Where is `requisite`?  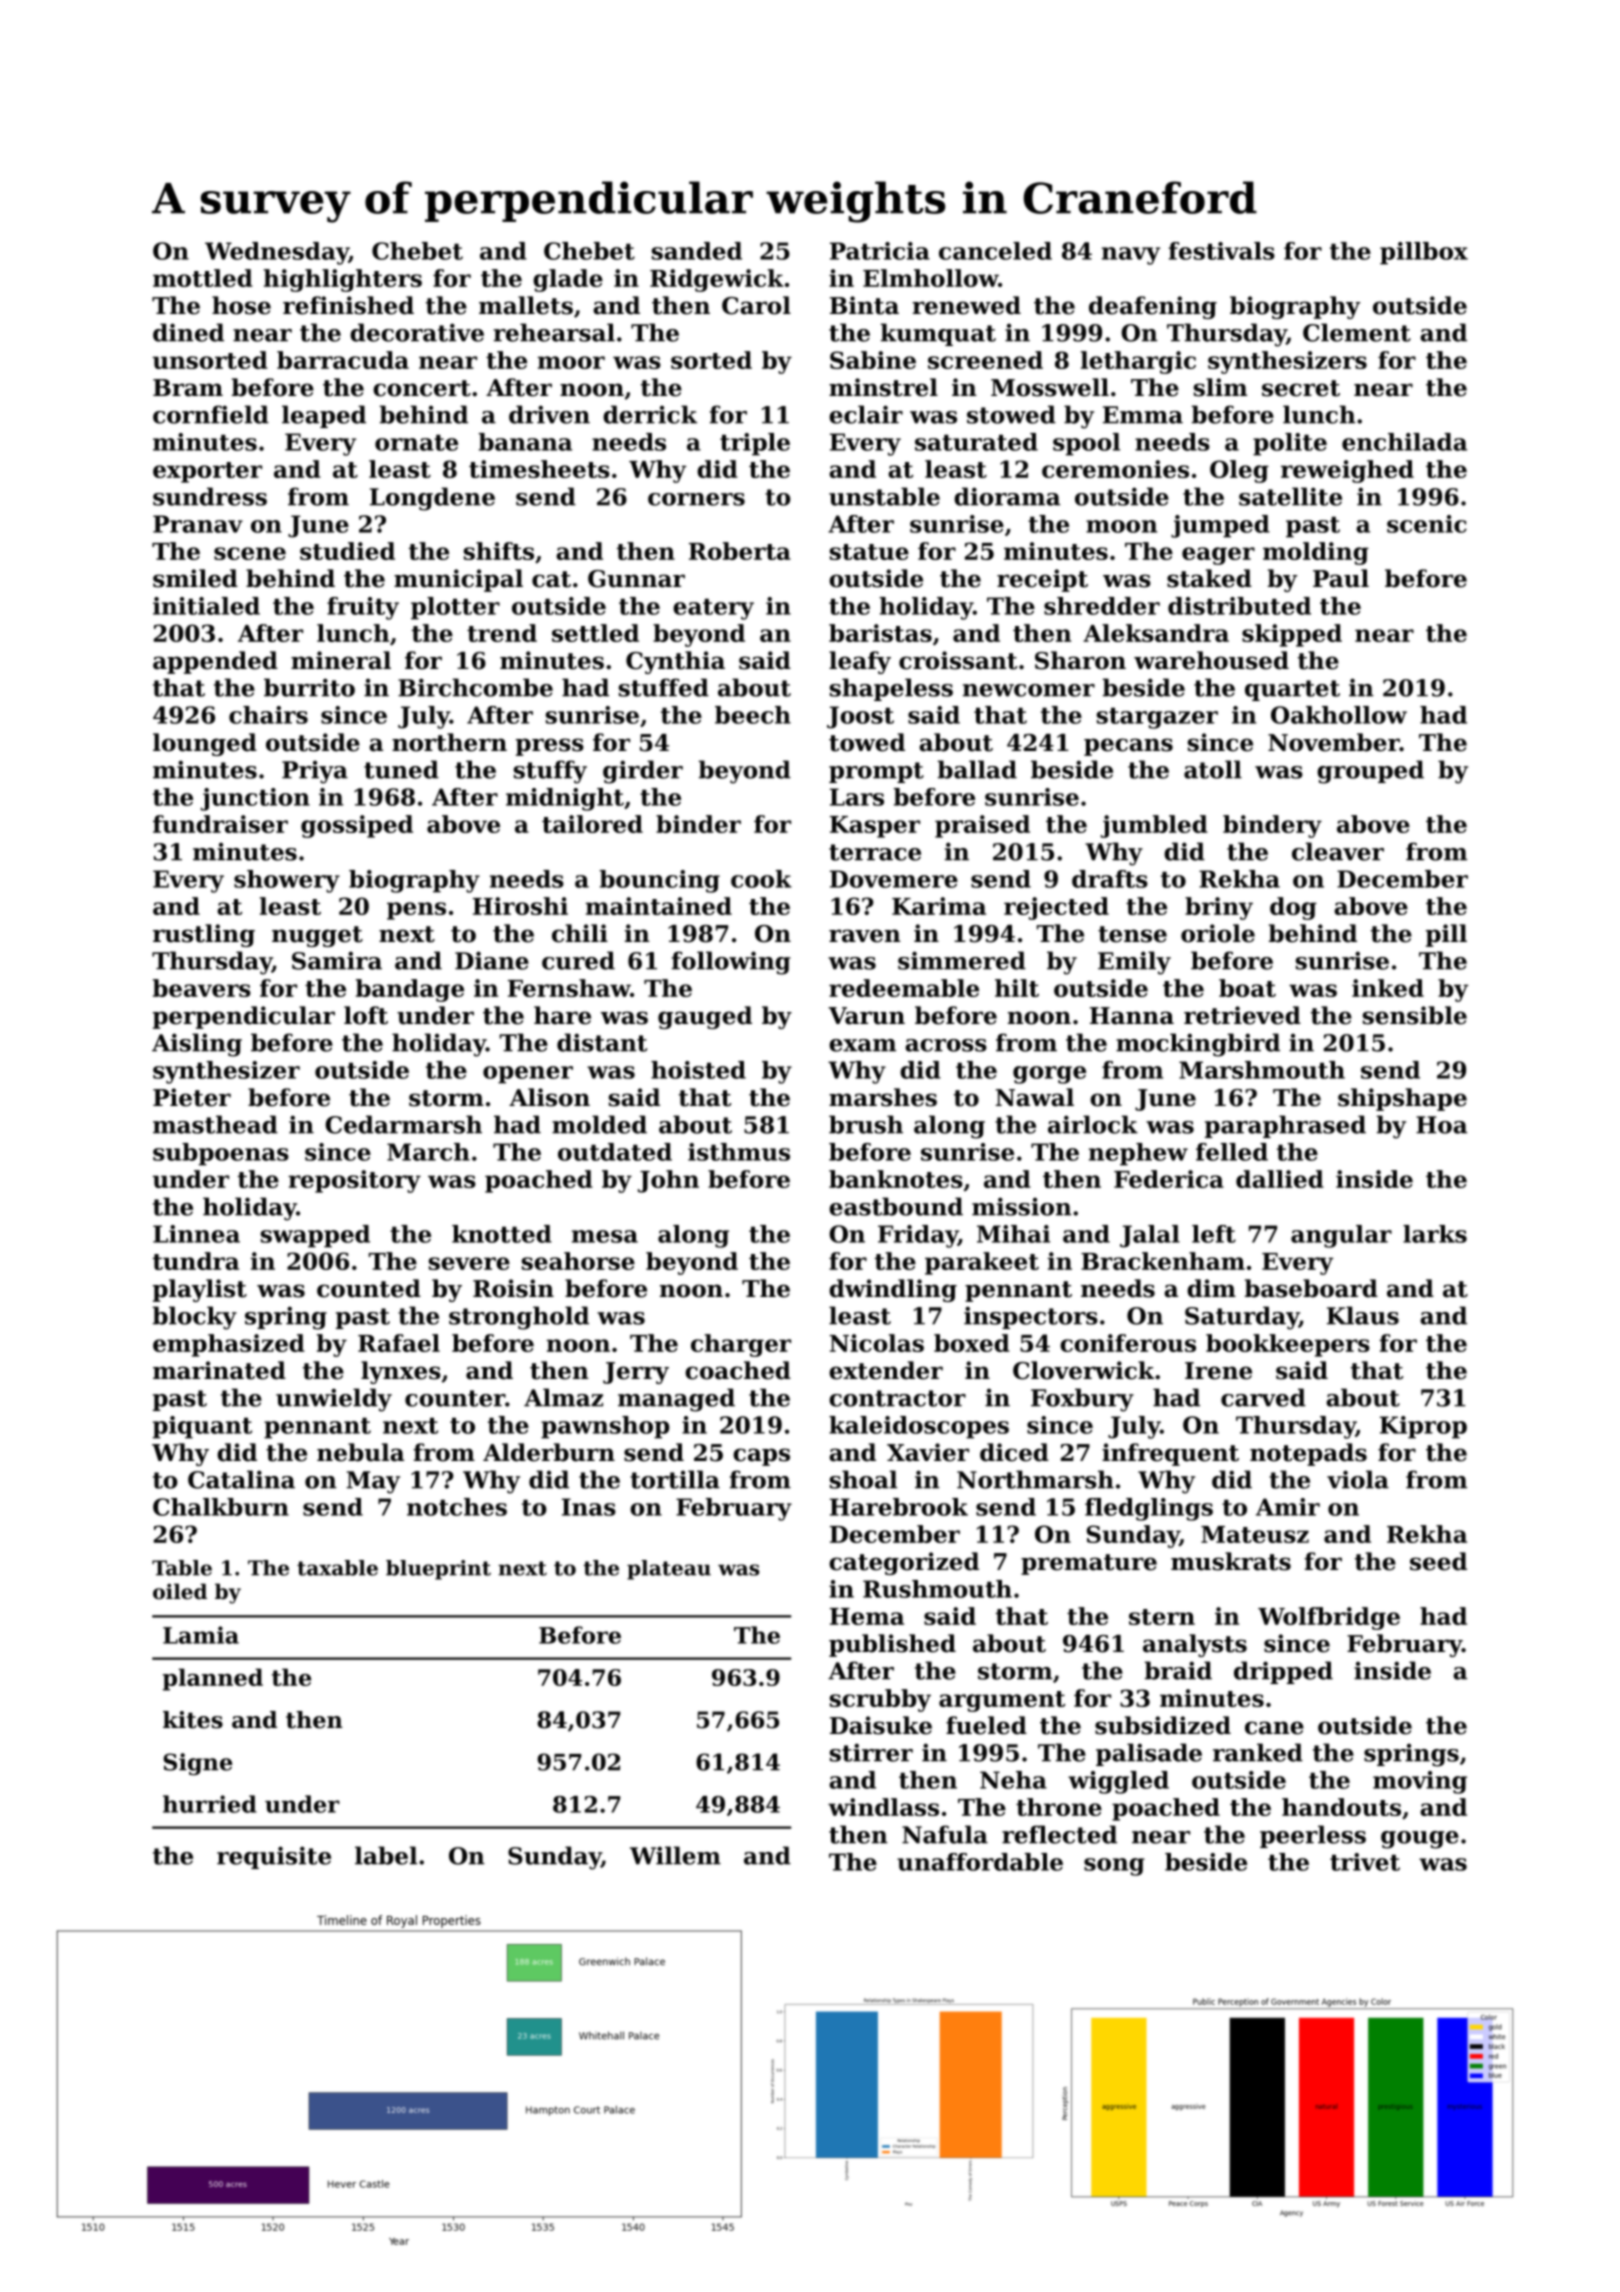 requisite is located at coordinates (274, 1857).
